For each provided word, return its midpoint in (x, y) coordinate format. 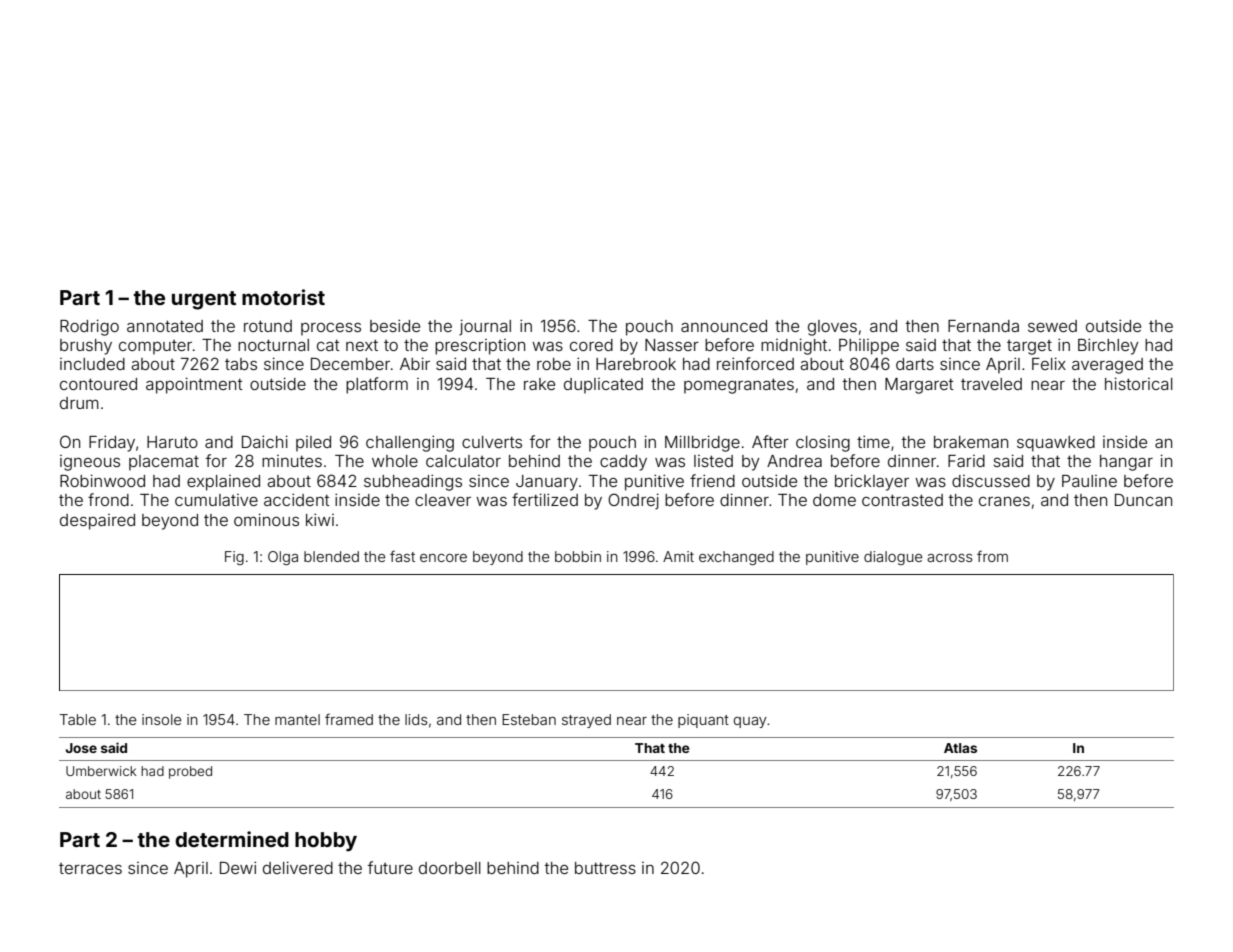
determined (232, 839)
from (992, 556)
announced (724, 326)
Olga (283, 558)
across (950, 558)
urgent (204, 300)
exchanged (736, 558)
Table (77, 719)
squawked (1056, 444)
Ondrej (633, 501)
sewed (1052, 326)
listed (713, 461)
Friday (112, 443)
